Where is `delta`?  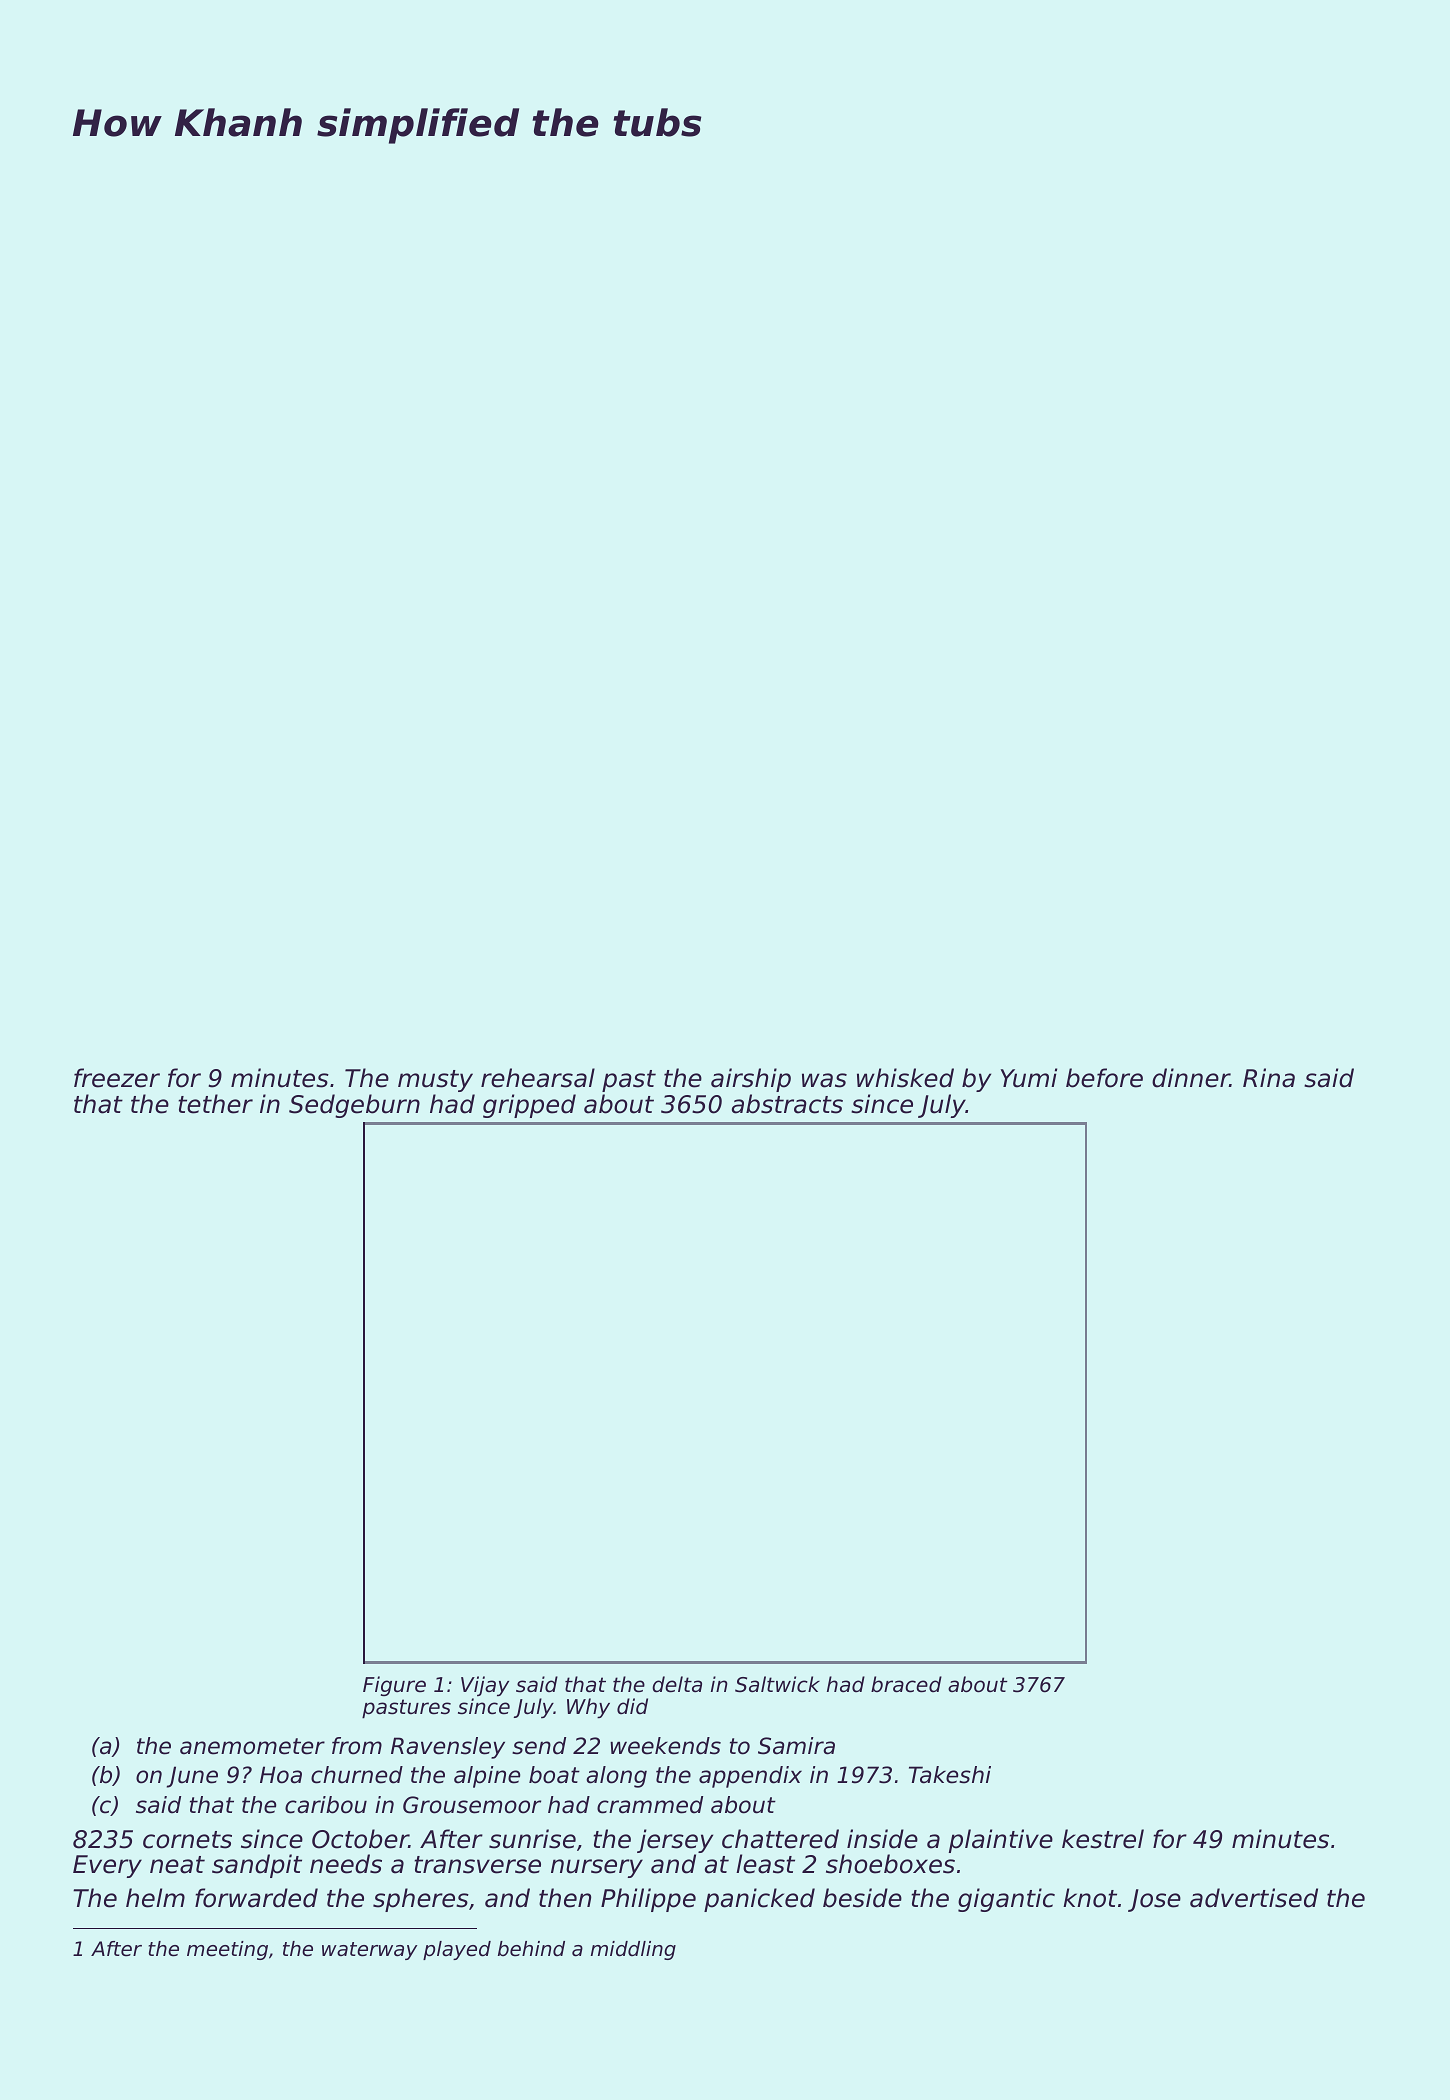 delta is located at coordinates (677, 1684).
